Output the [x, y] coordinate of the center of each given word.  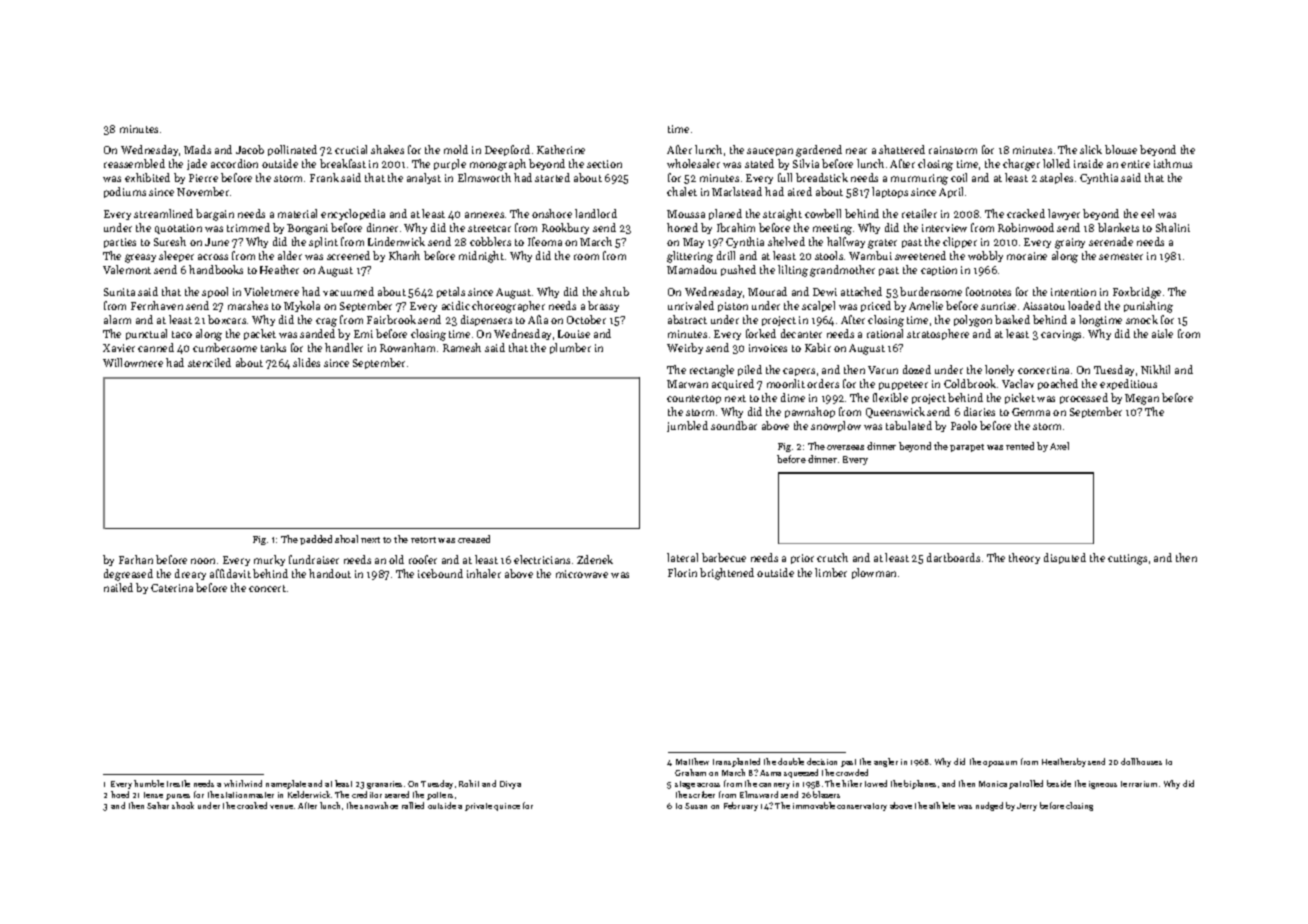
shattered [902, 149]
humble [149, 783]
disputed [1065, 558]
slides [306, 362]
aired [800, 191]
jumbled [687, 426]
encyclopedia [353, 214]
